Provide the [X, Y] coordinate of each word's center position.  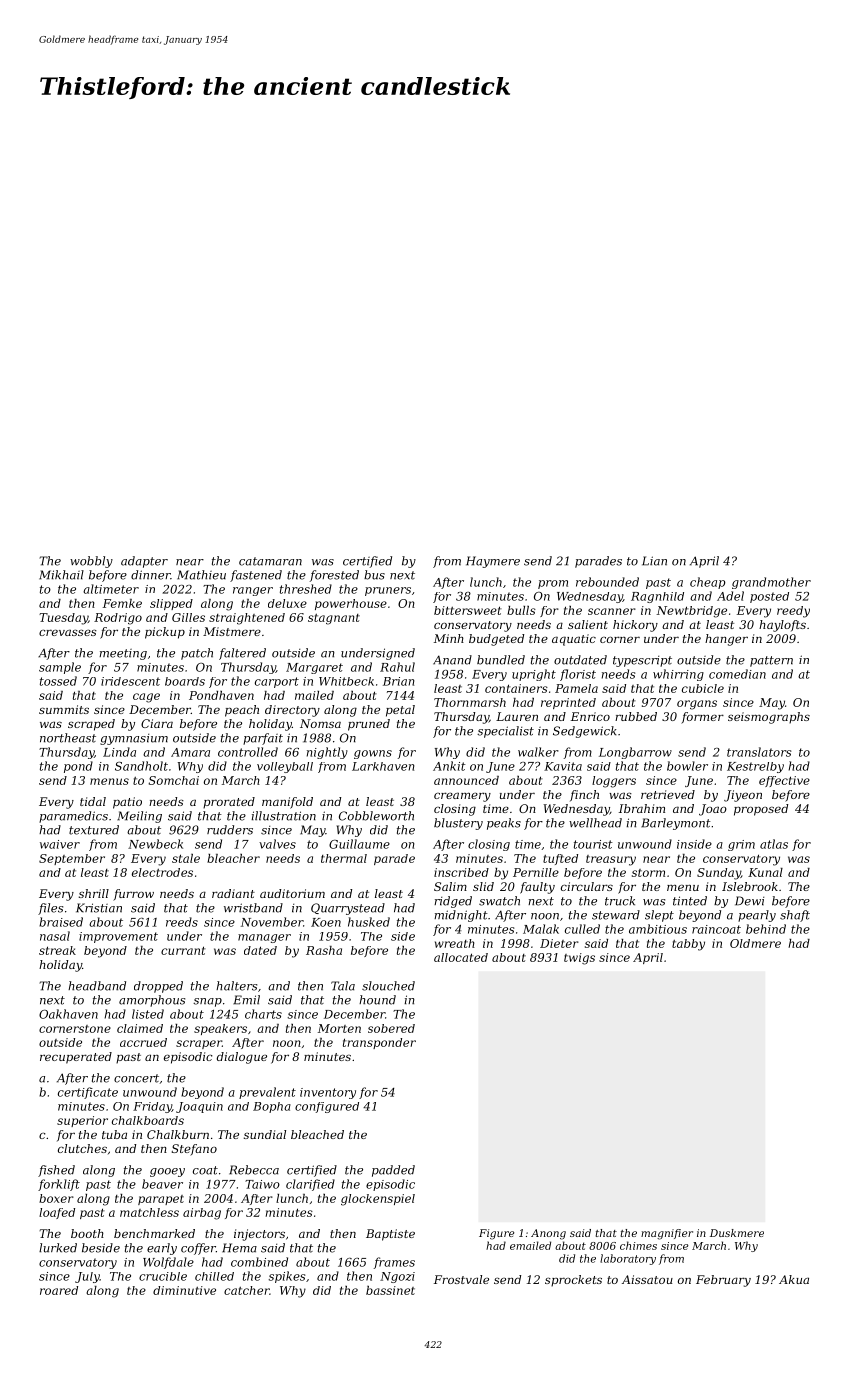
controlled [248, 752]
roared [59, 1290]
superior [82, 1121]
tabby [688, 945]
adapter [144, 562]
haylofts [782, 626]
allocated [461, 957]
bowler [687, 766]
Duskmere [737, 1233]
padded [393, 1171]
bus [374, 575]
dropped [158, 987]
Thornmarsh [470, 702]
